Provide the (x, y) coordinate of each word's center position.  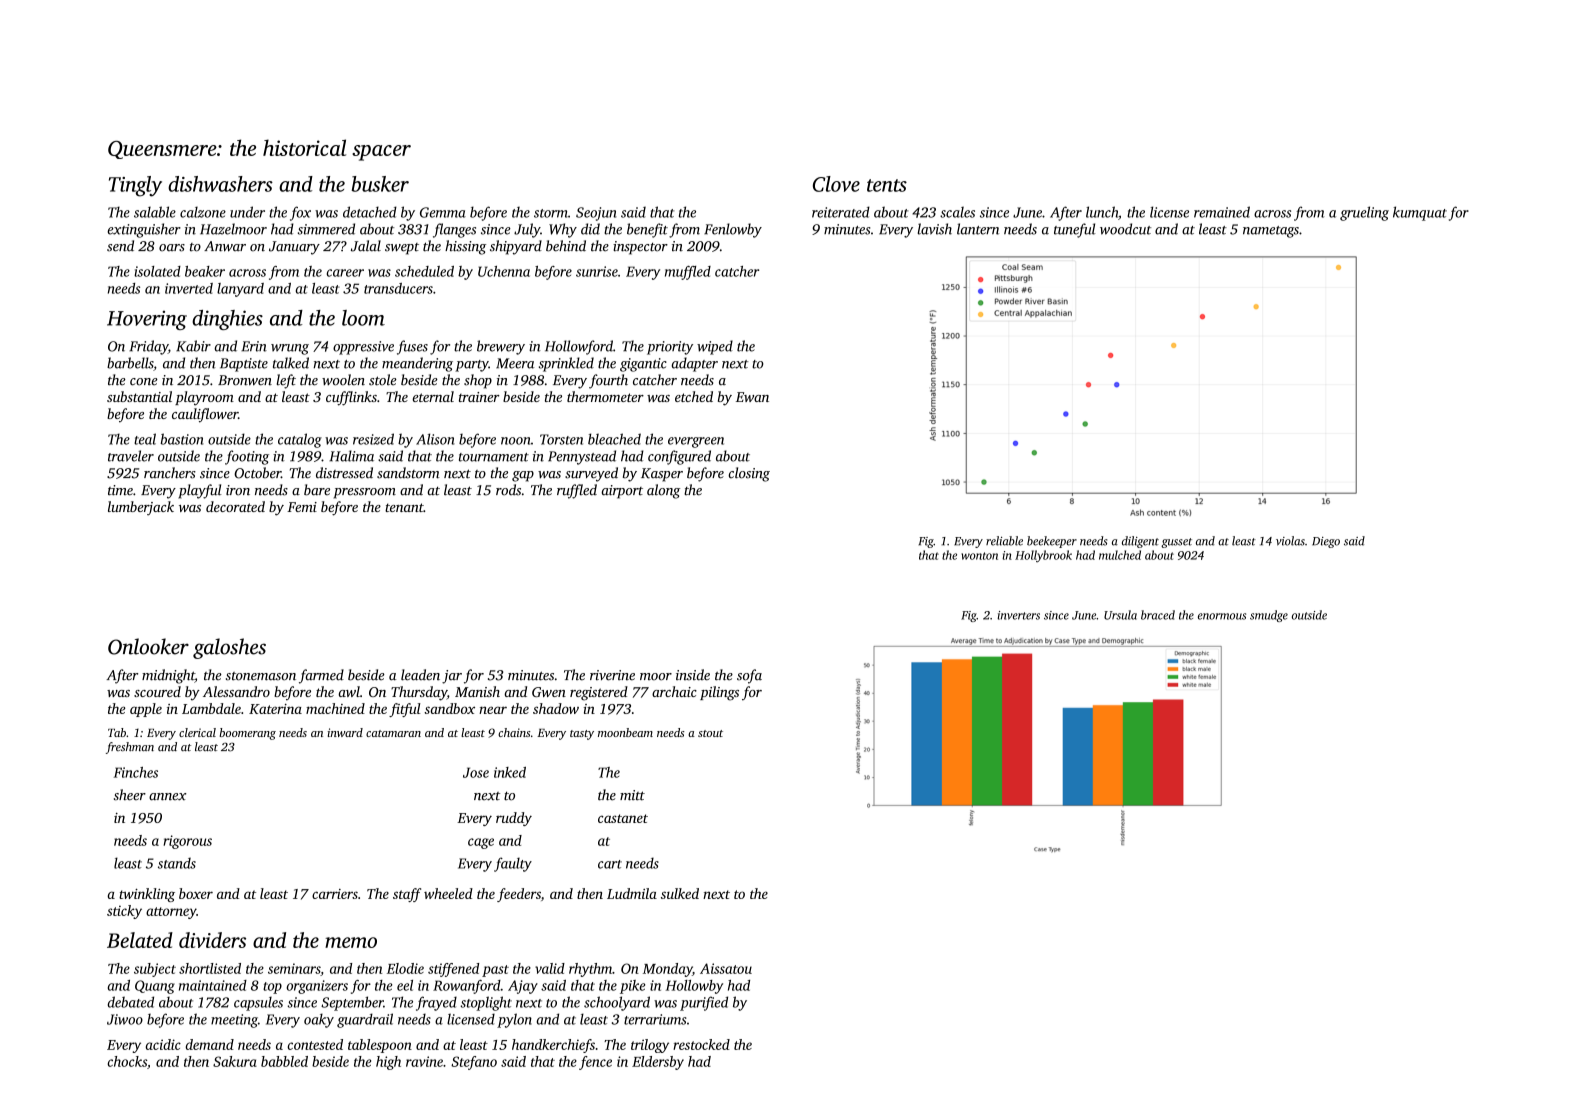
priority (670, 348)
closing (749, 474)
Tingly (135, 186)
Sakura (235, 1061)
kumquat (1420, 213)
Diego (1326, 542)
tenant (404, 507)
